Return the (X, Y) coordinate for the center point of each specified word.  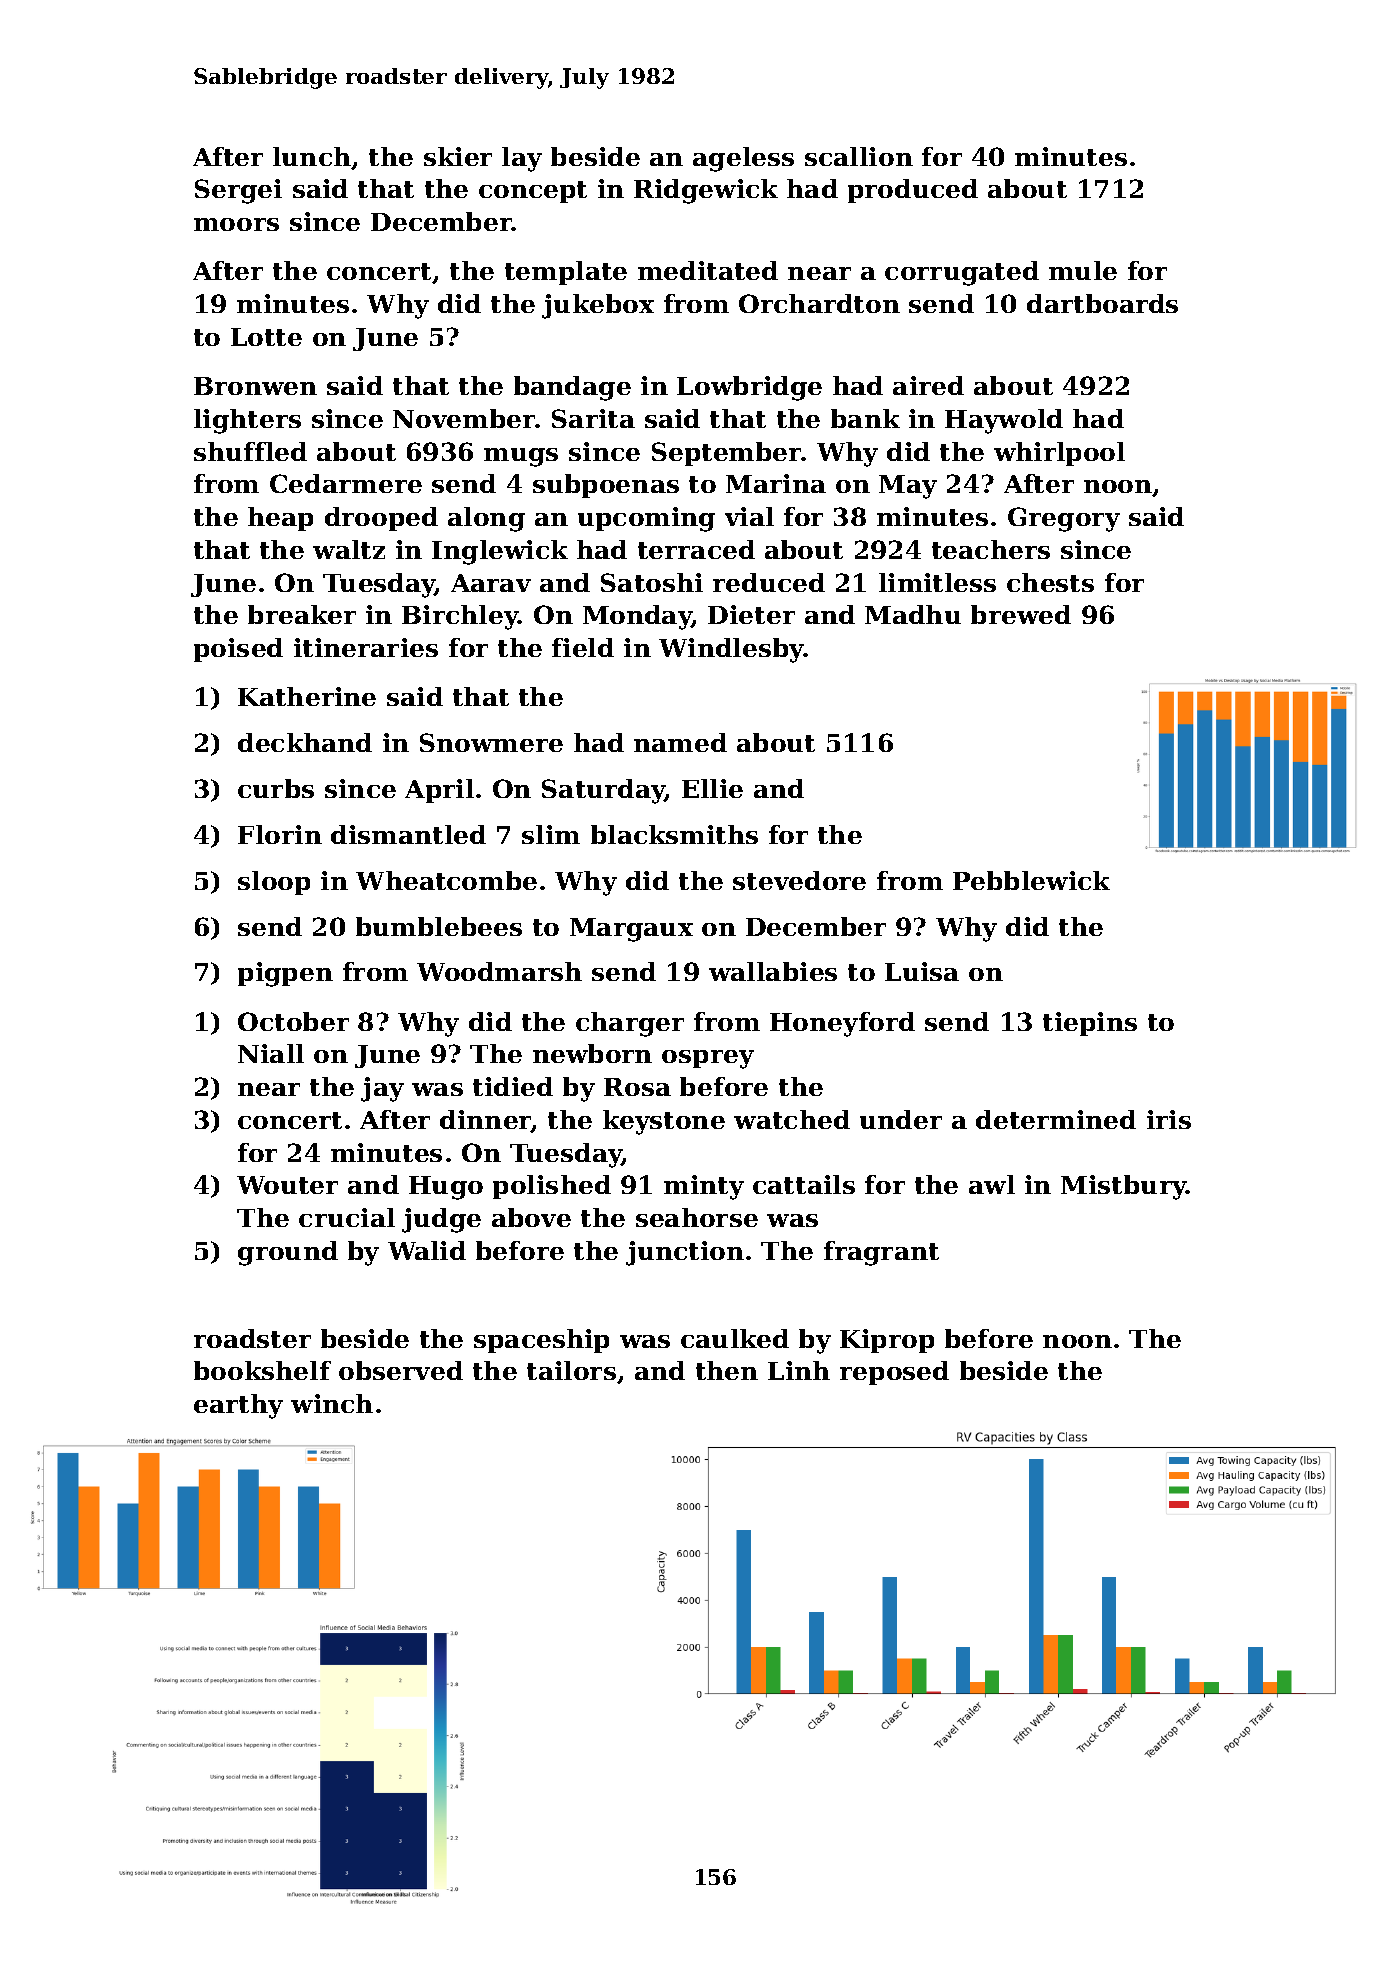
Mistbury (1124, 1187)
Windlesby (731, 650)
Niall (271, 1053)
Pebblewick (1031, 880)
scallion (859, 156)
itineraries (366, 647)
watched (792, 1119)
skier (458, 156)
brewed (1021, 614)
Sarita (593, 418)
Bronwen (255, 386)
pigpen (285, 974)
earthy (238, 1406)
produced (913, 191)
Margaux (631, 930)
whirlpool (1059, 454)
